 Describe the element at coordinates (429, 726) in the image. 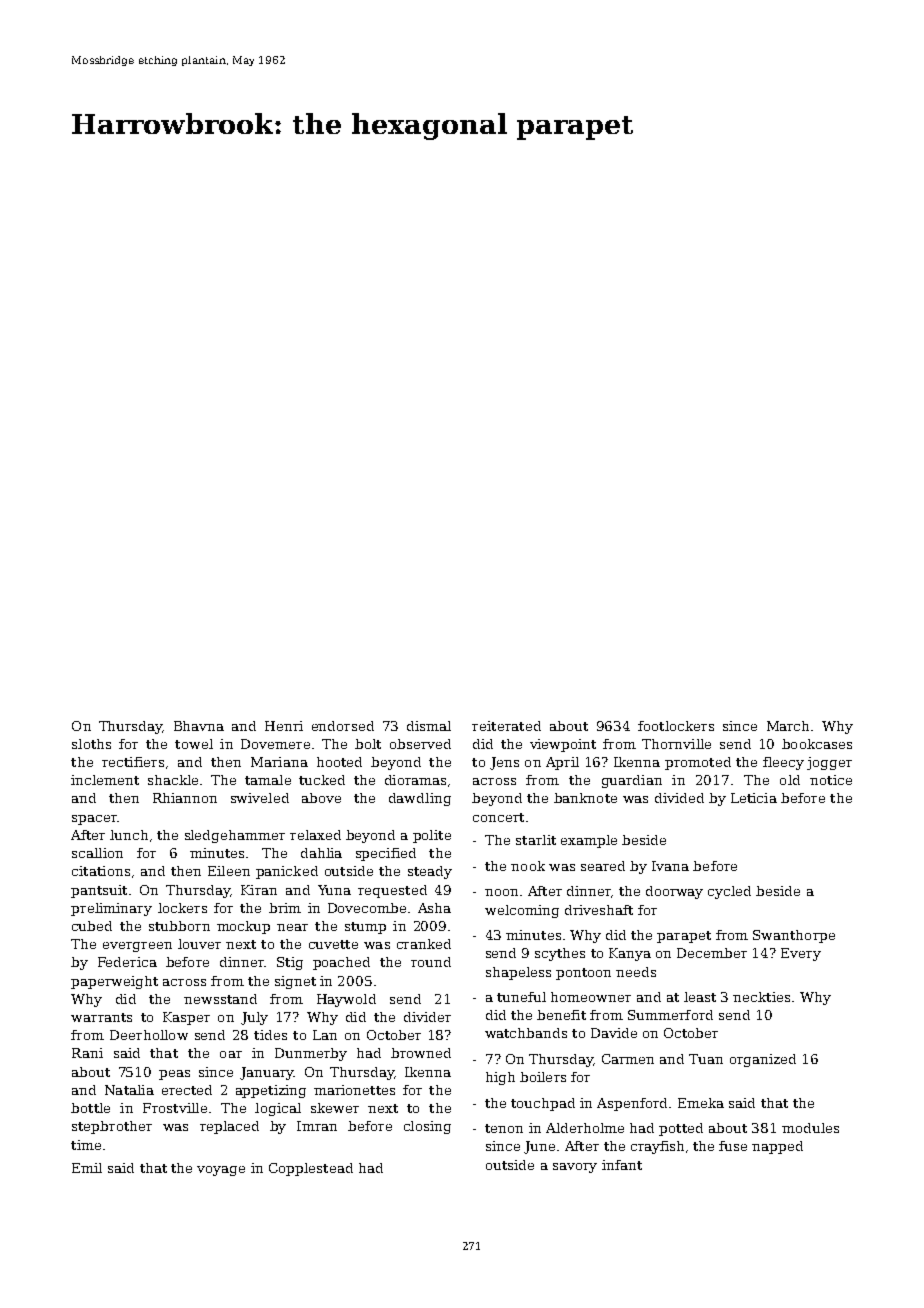

I see `dismal` at that location.
